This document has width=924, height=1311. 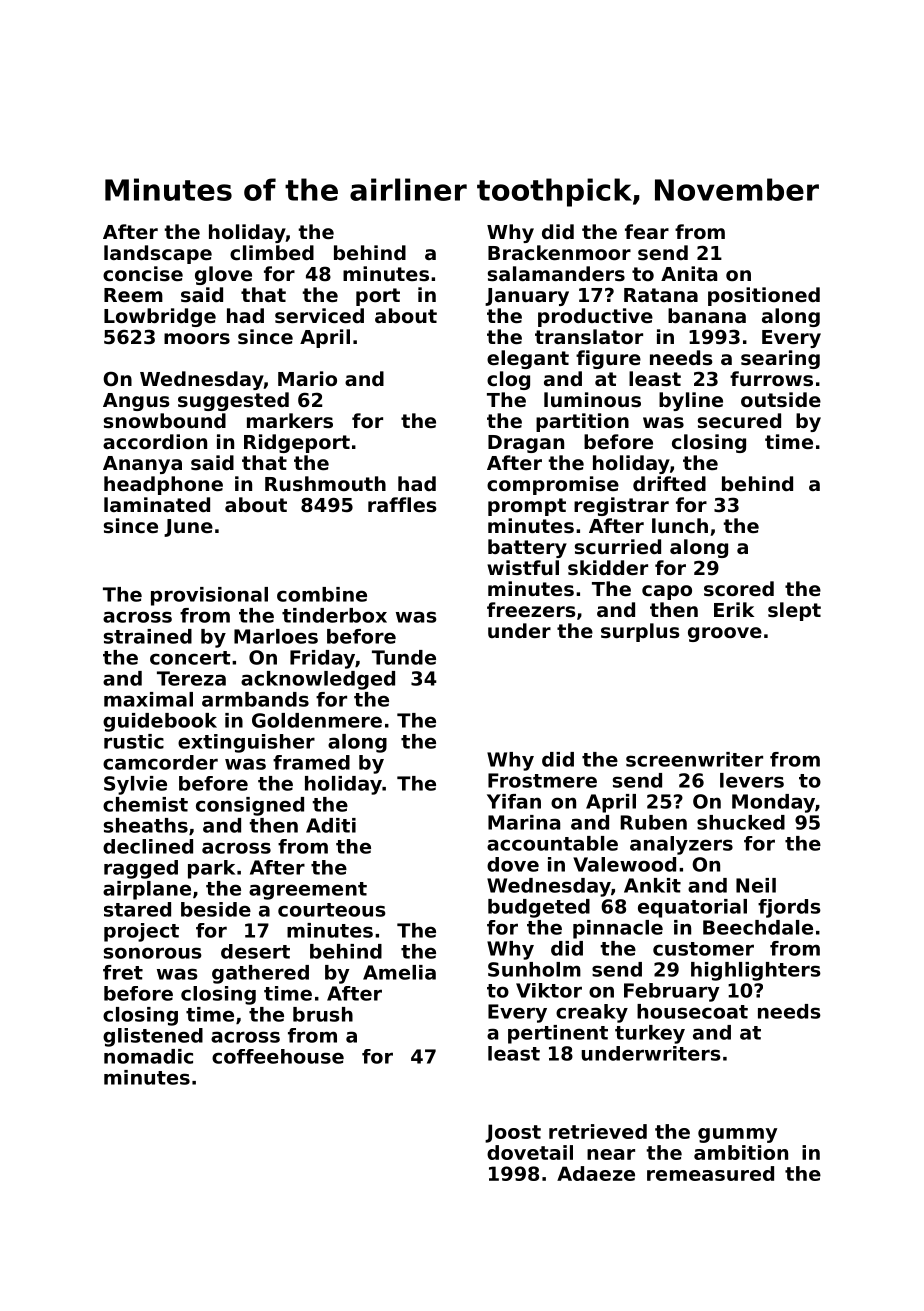 I want to click on headphone, so click(x=163, y=485).
